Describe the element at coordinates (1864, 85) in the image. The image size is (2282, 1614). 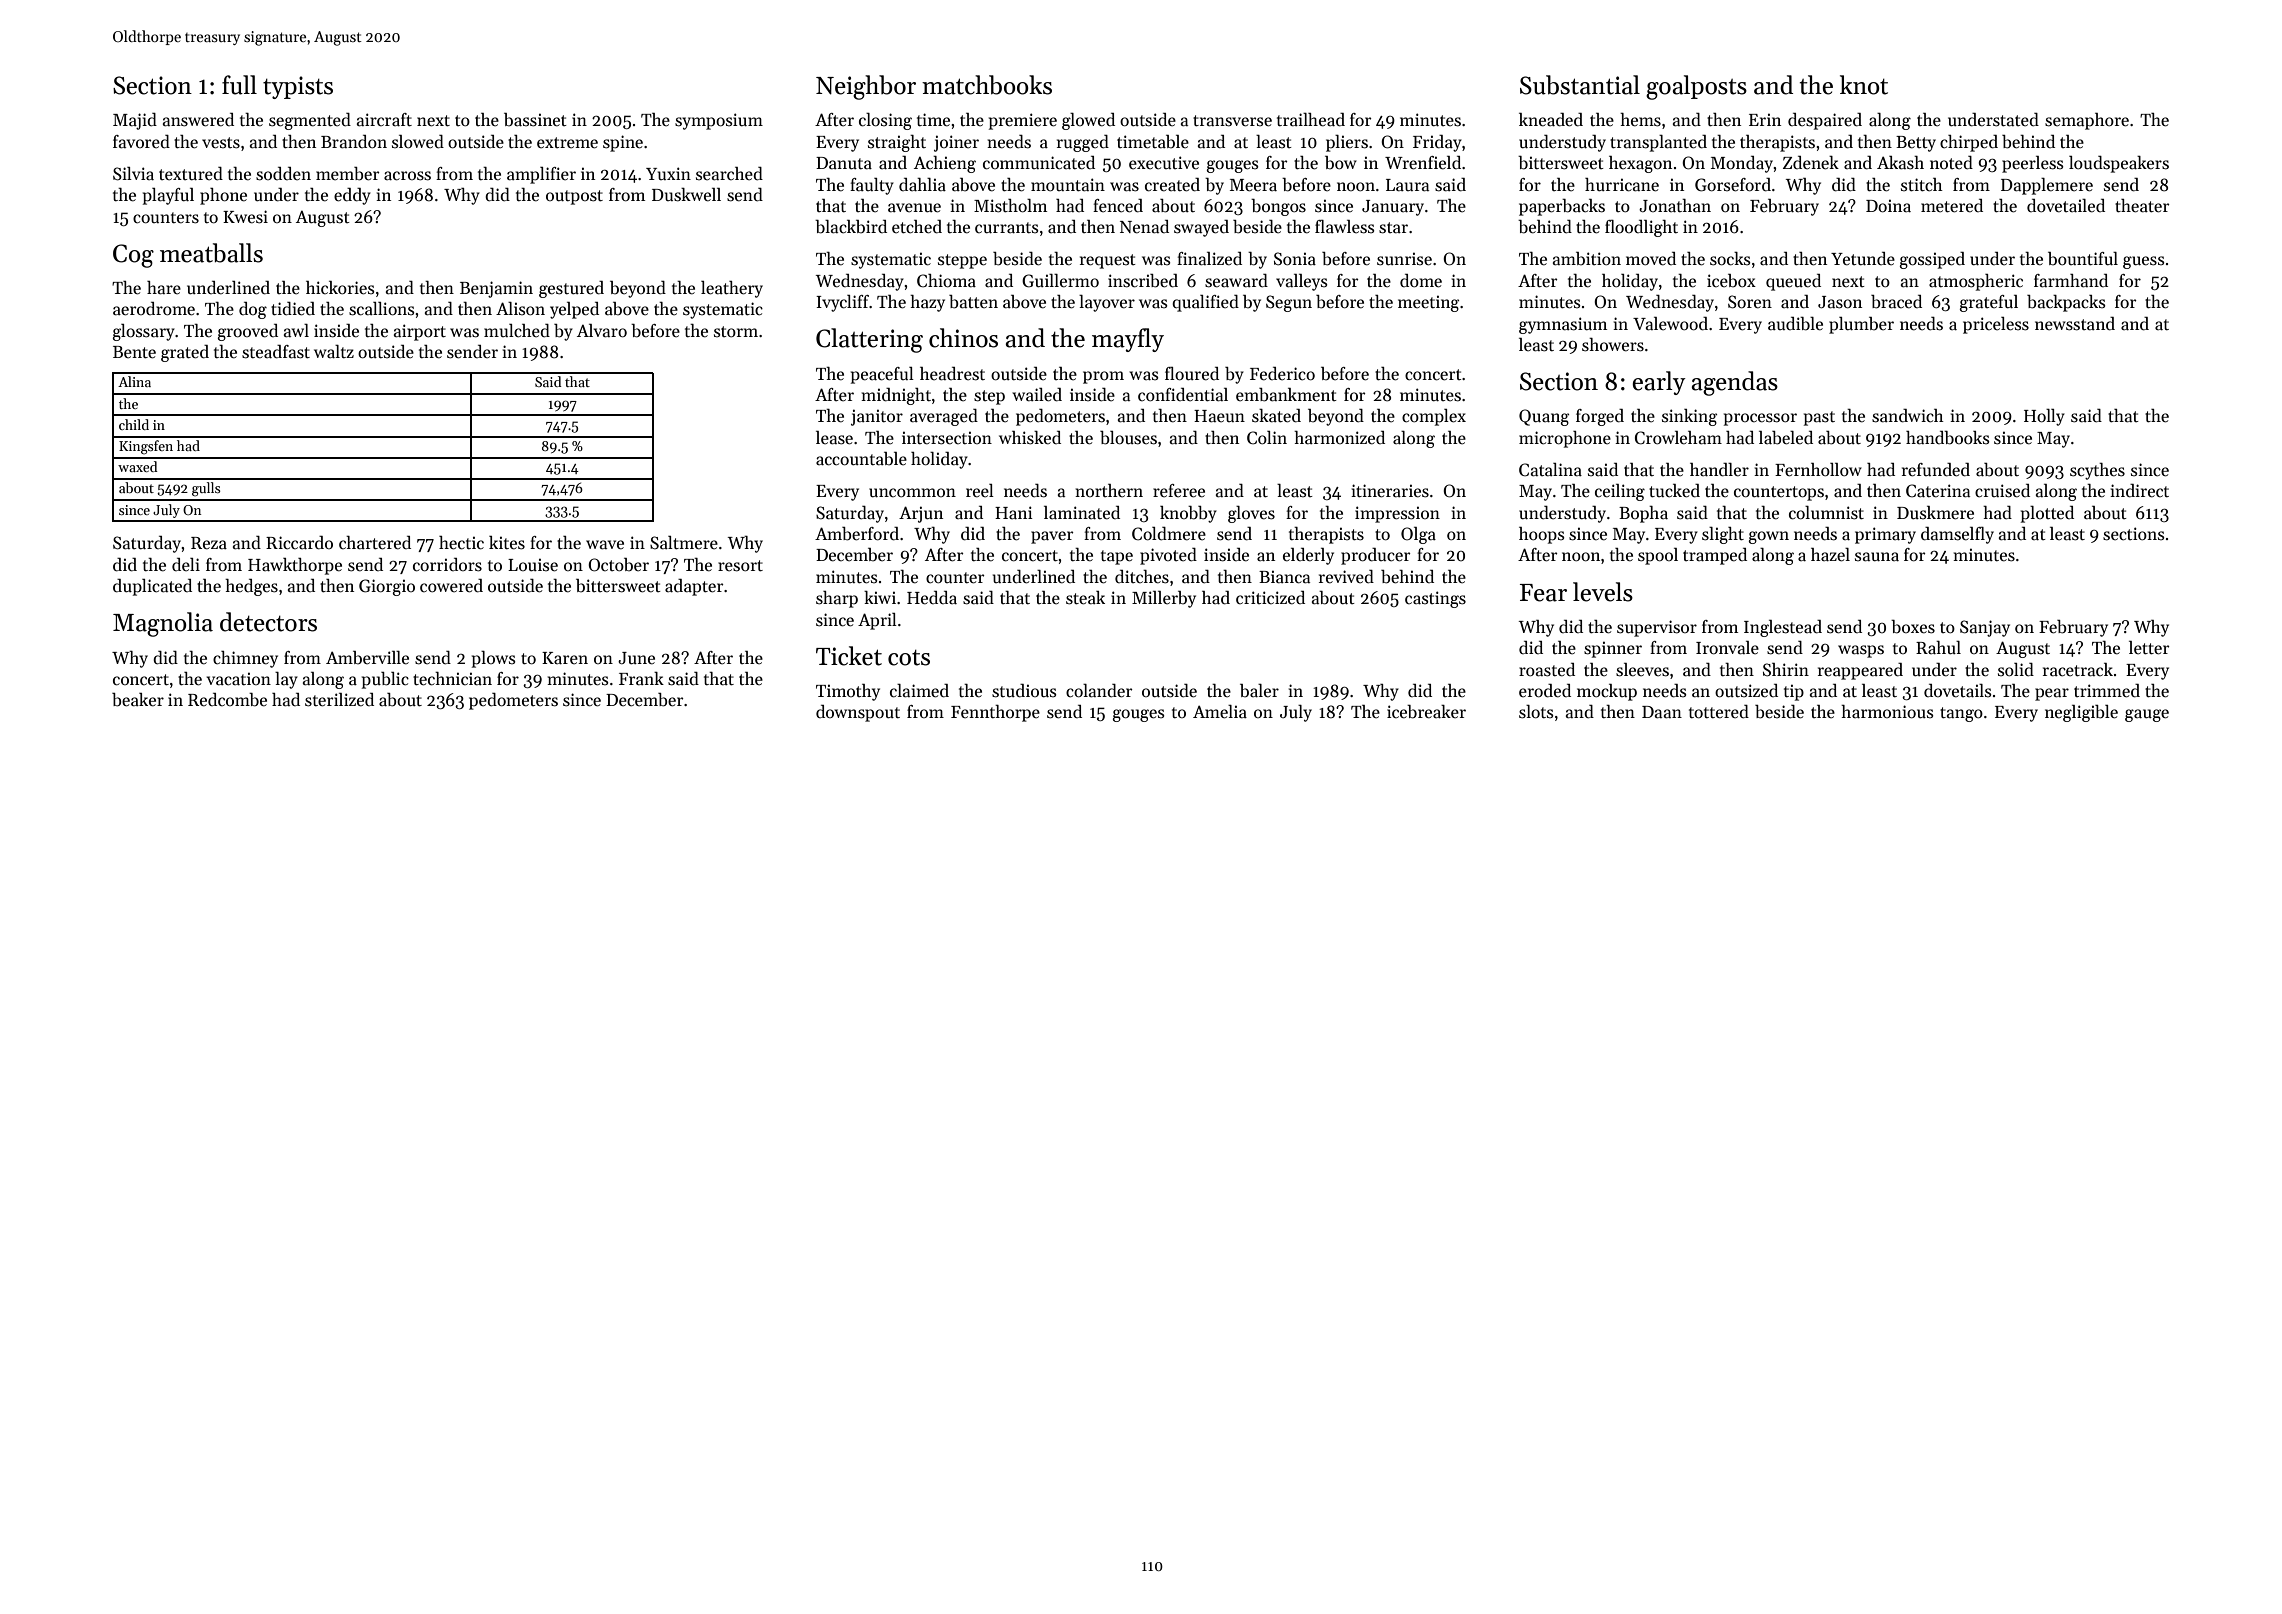
I see `knot` at that location.
